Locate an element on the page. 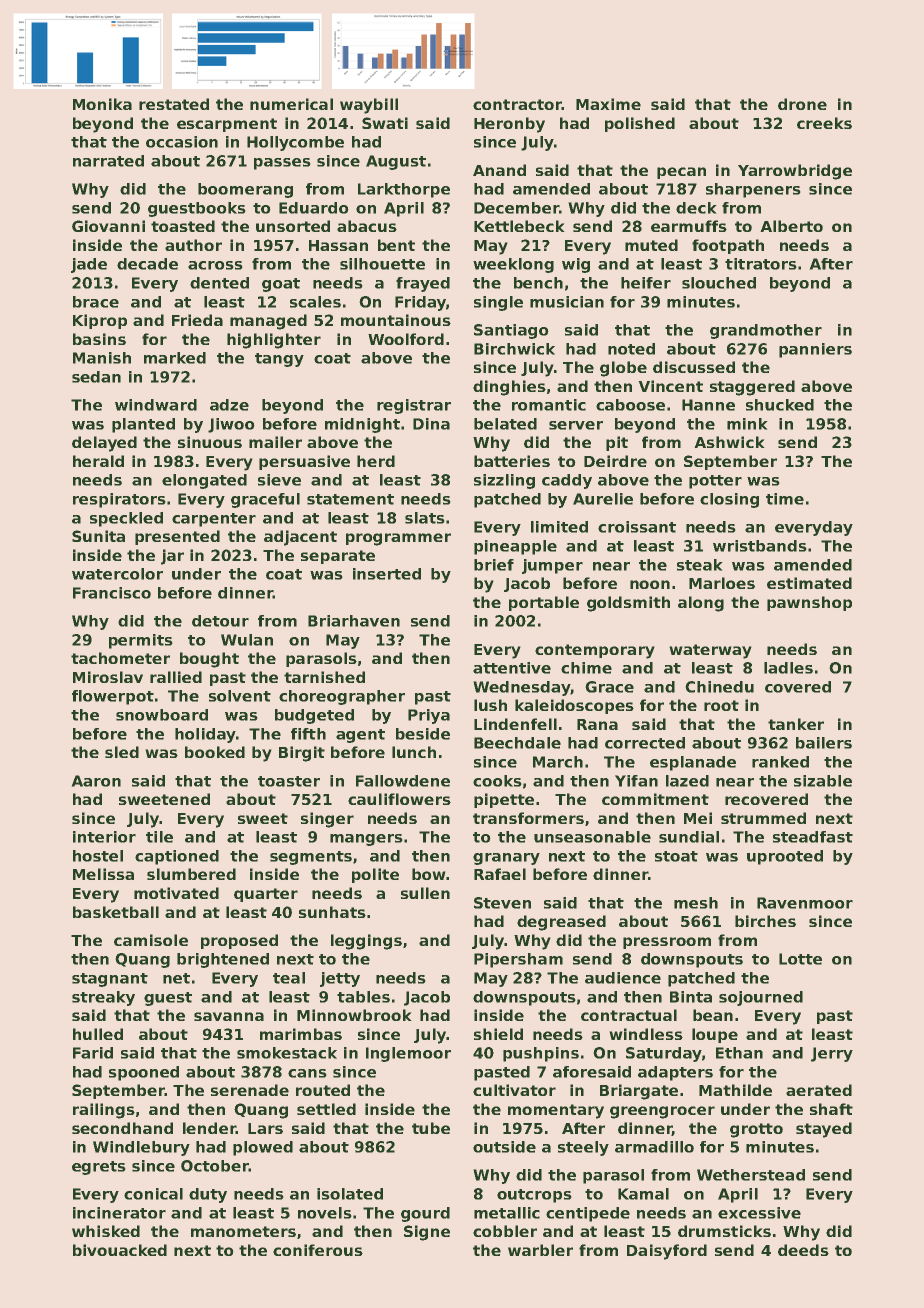 The height and width of the page is (1308, 924). croissant is located at coordinates (637, 527).
